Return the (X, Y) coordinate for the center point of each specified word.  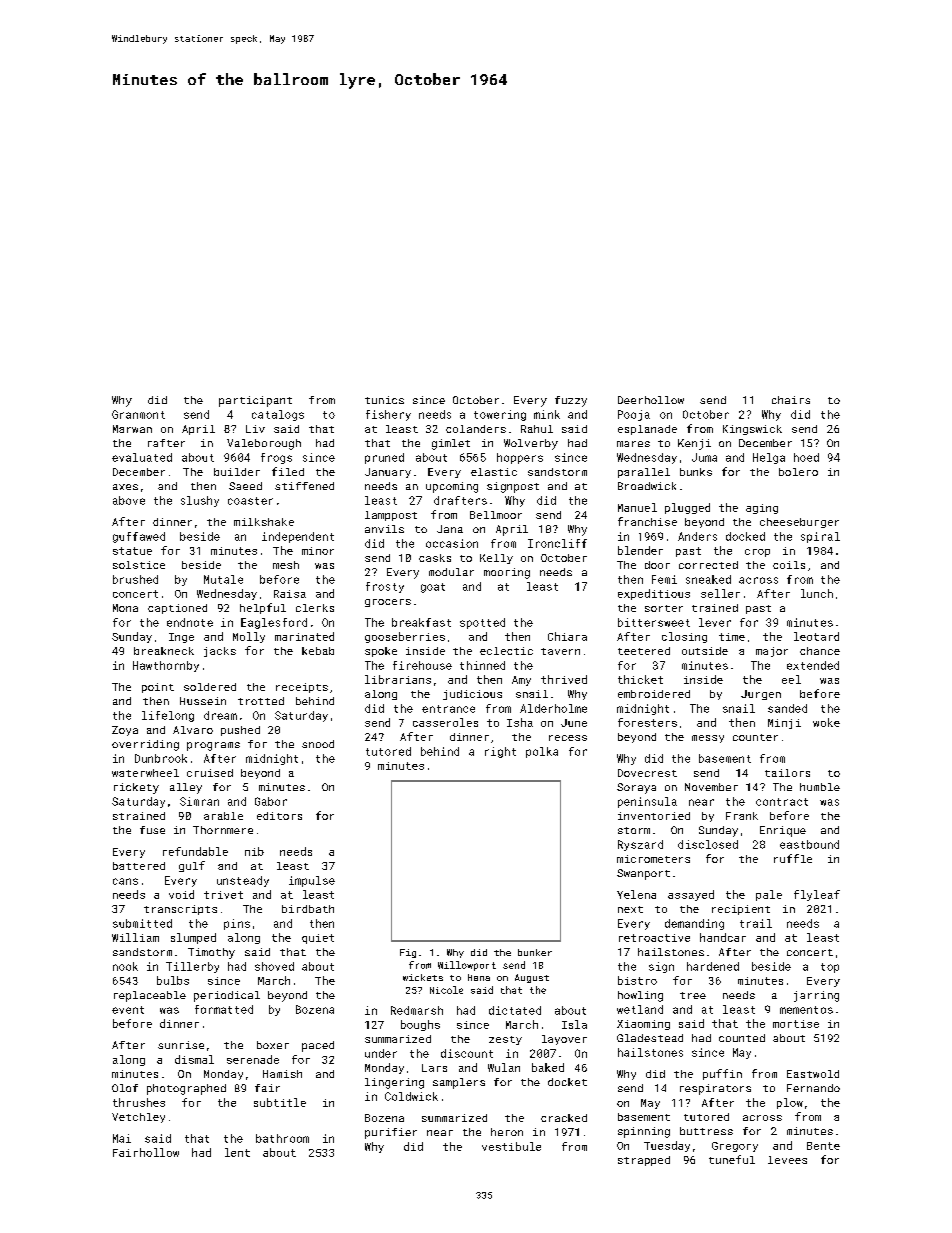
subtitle (280, 1102)
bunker (535, 952)
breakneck (164, 651)
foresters (647, 722)
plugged (687, 508)
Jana (450, 529)
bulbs (173, 980)
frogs (276, 458)
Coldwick (411, 1096)
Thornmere (223, 830)
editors (279, 816)
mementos (806, 1010)
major (772, 652)
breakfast (421, 622)
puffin (722, 1074)
